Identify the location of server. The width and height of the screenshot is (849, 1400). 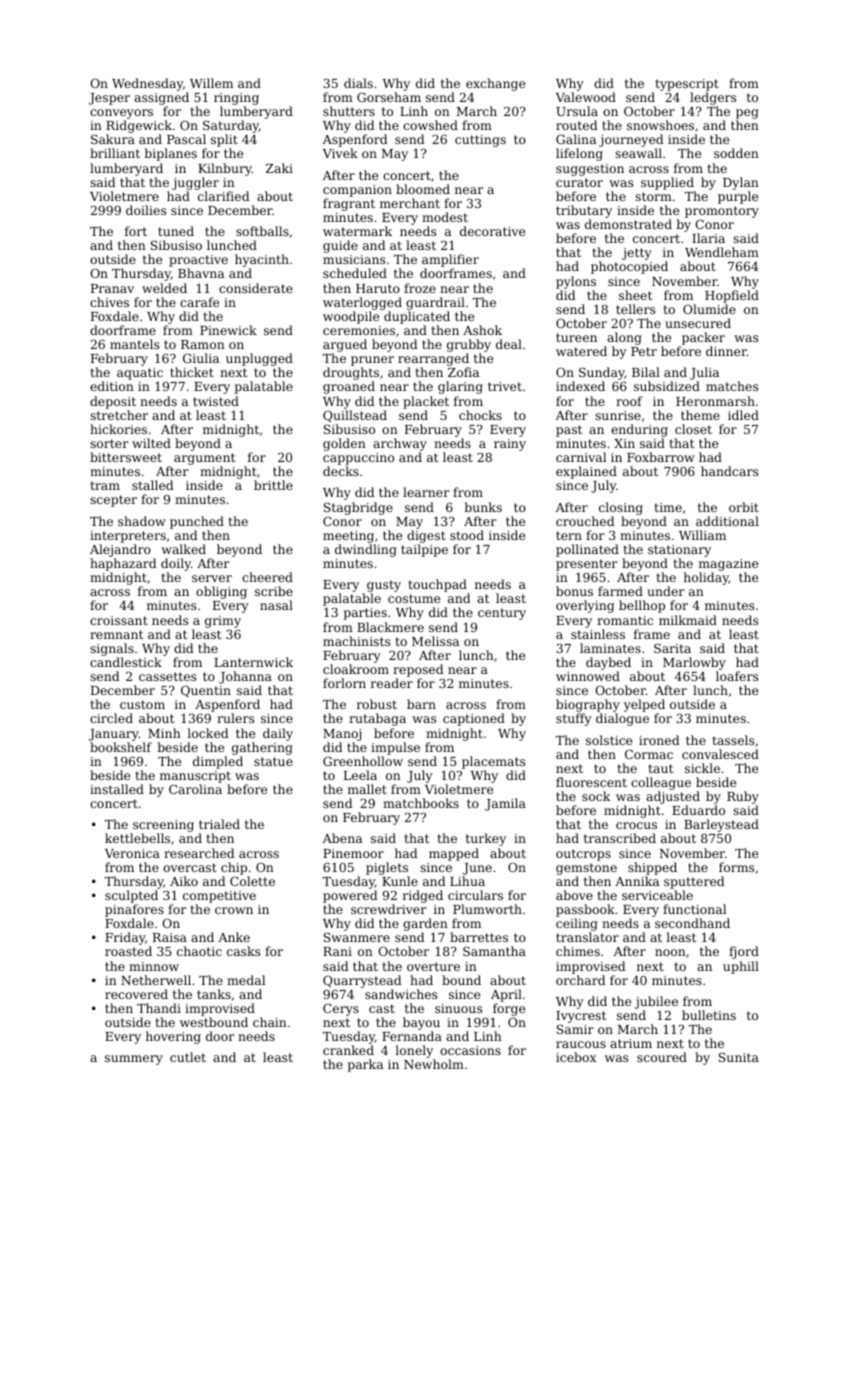
(212, 578).
